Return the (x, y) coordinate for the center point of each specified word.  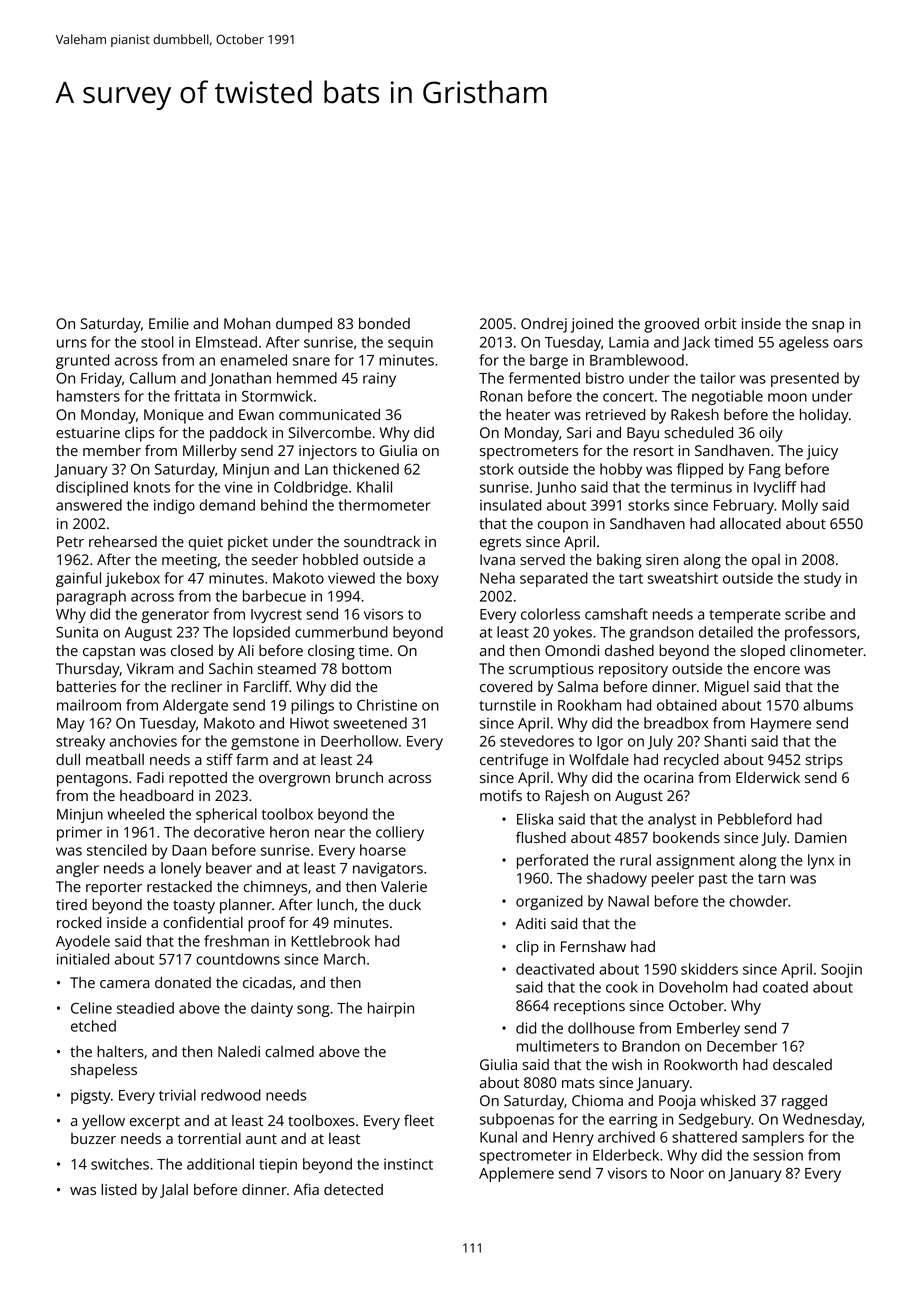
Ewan (256, 414)
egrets (500, 544)
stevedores (537, 741)
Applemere (516, 1174)
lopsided (261, 633)
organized (549, 902)
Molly (800, 506)
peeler (673, 879)
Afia (306, 1189)
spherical (226, 815)
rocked (79, 922)
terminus (701, 487)
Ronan (501, 396)
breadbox (676, 723)
